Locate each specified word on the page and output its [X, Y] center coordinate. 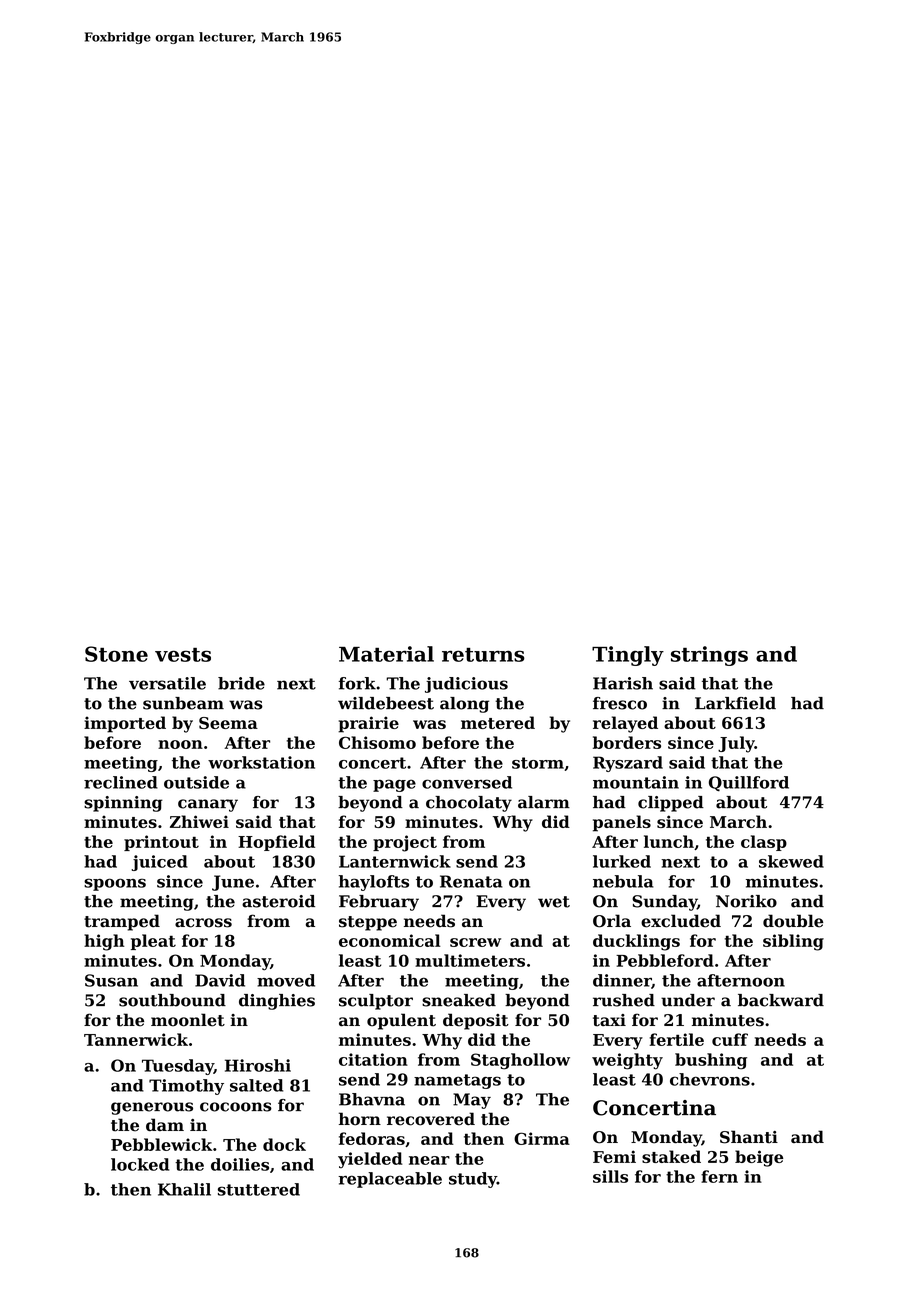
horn [360, 1119]
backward [781, 1000]
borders [627, 742]
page [394, 785]
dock [284, 1144]
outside [196, 782]
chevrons [710, 1079]
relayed [625, 724]
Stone [116, 654]
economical [390, 940]
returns [483, 655]
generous [152, 1108]
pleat [153, 942]
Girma [542, 1138]
